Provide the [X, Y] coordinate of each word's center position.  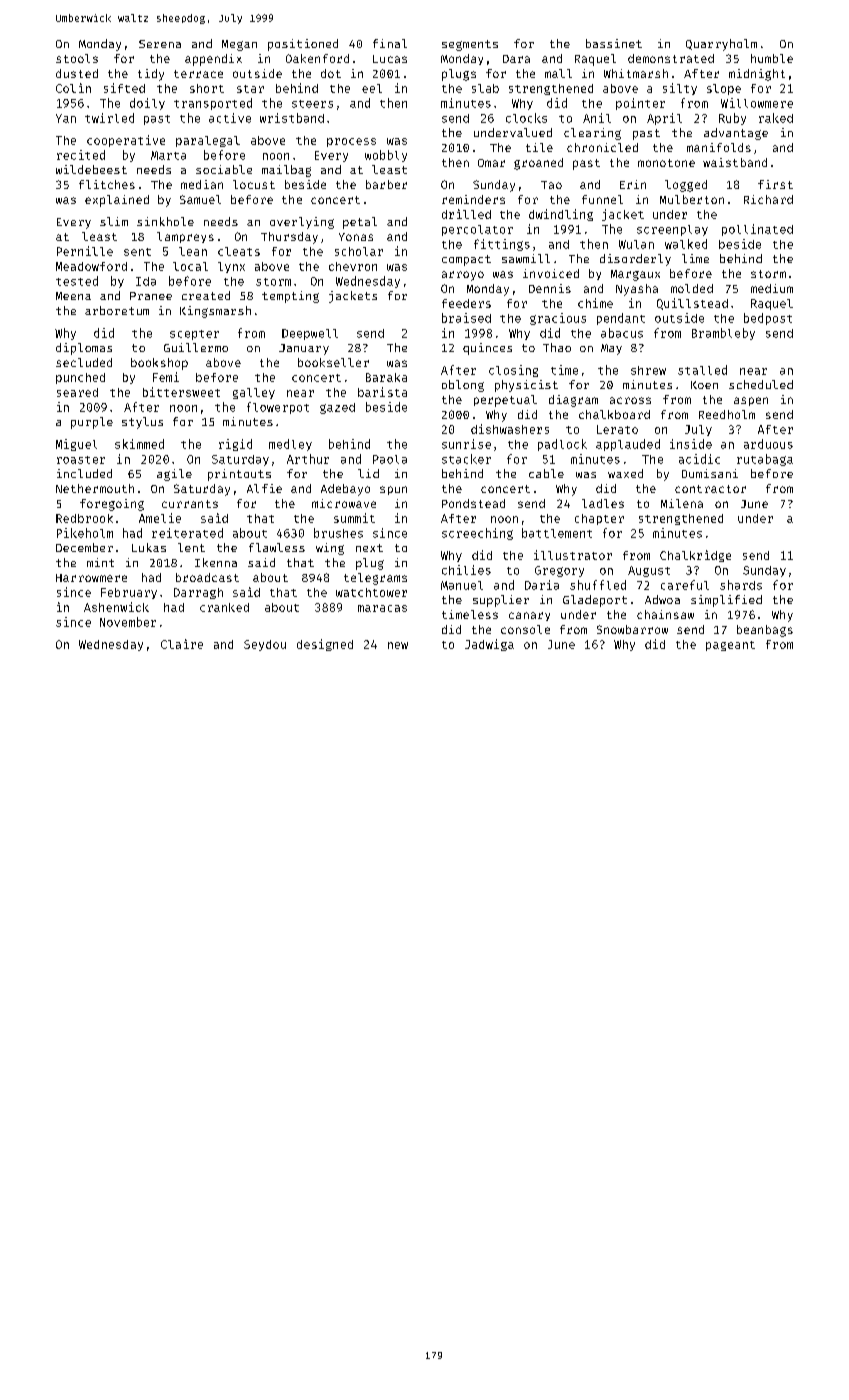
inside [691, 444]
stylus [142, 423]
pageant [730, 646]
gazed [337, 408]
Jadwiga [489, 645]
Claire [182, 644]
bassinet [614, 43]
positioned [303, 45]
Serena [160, 44]
